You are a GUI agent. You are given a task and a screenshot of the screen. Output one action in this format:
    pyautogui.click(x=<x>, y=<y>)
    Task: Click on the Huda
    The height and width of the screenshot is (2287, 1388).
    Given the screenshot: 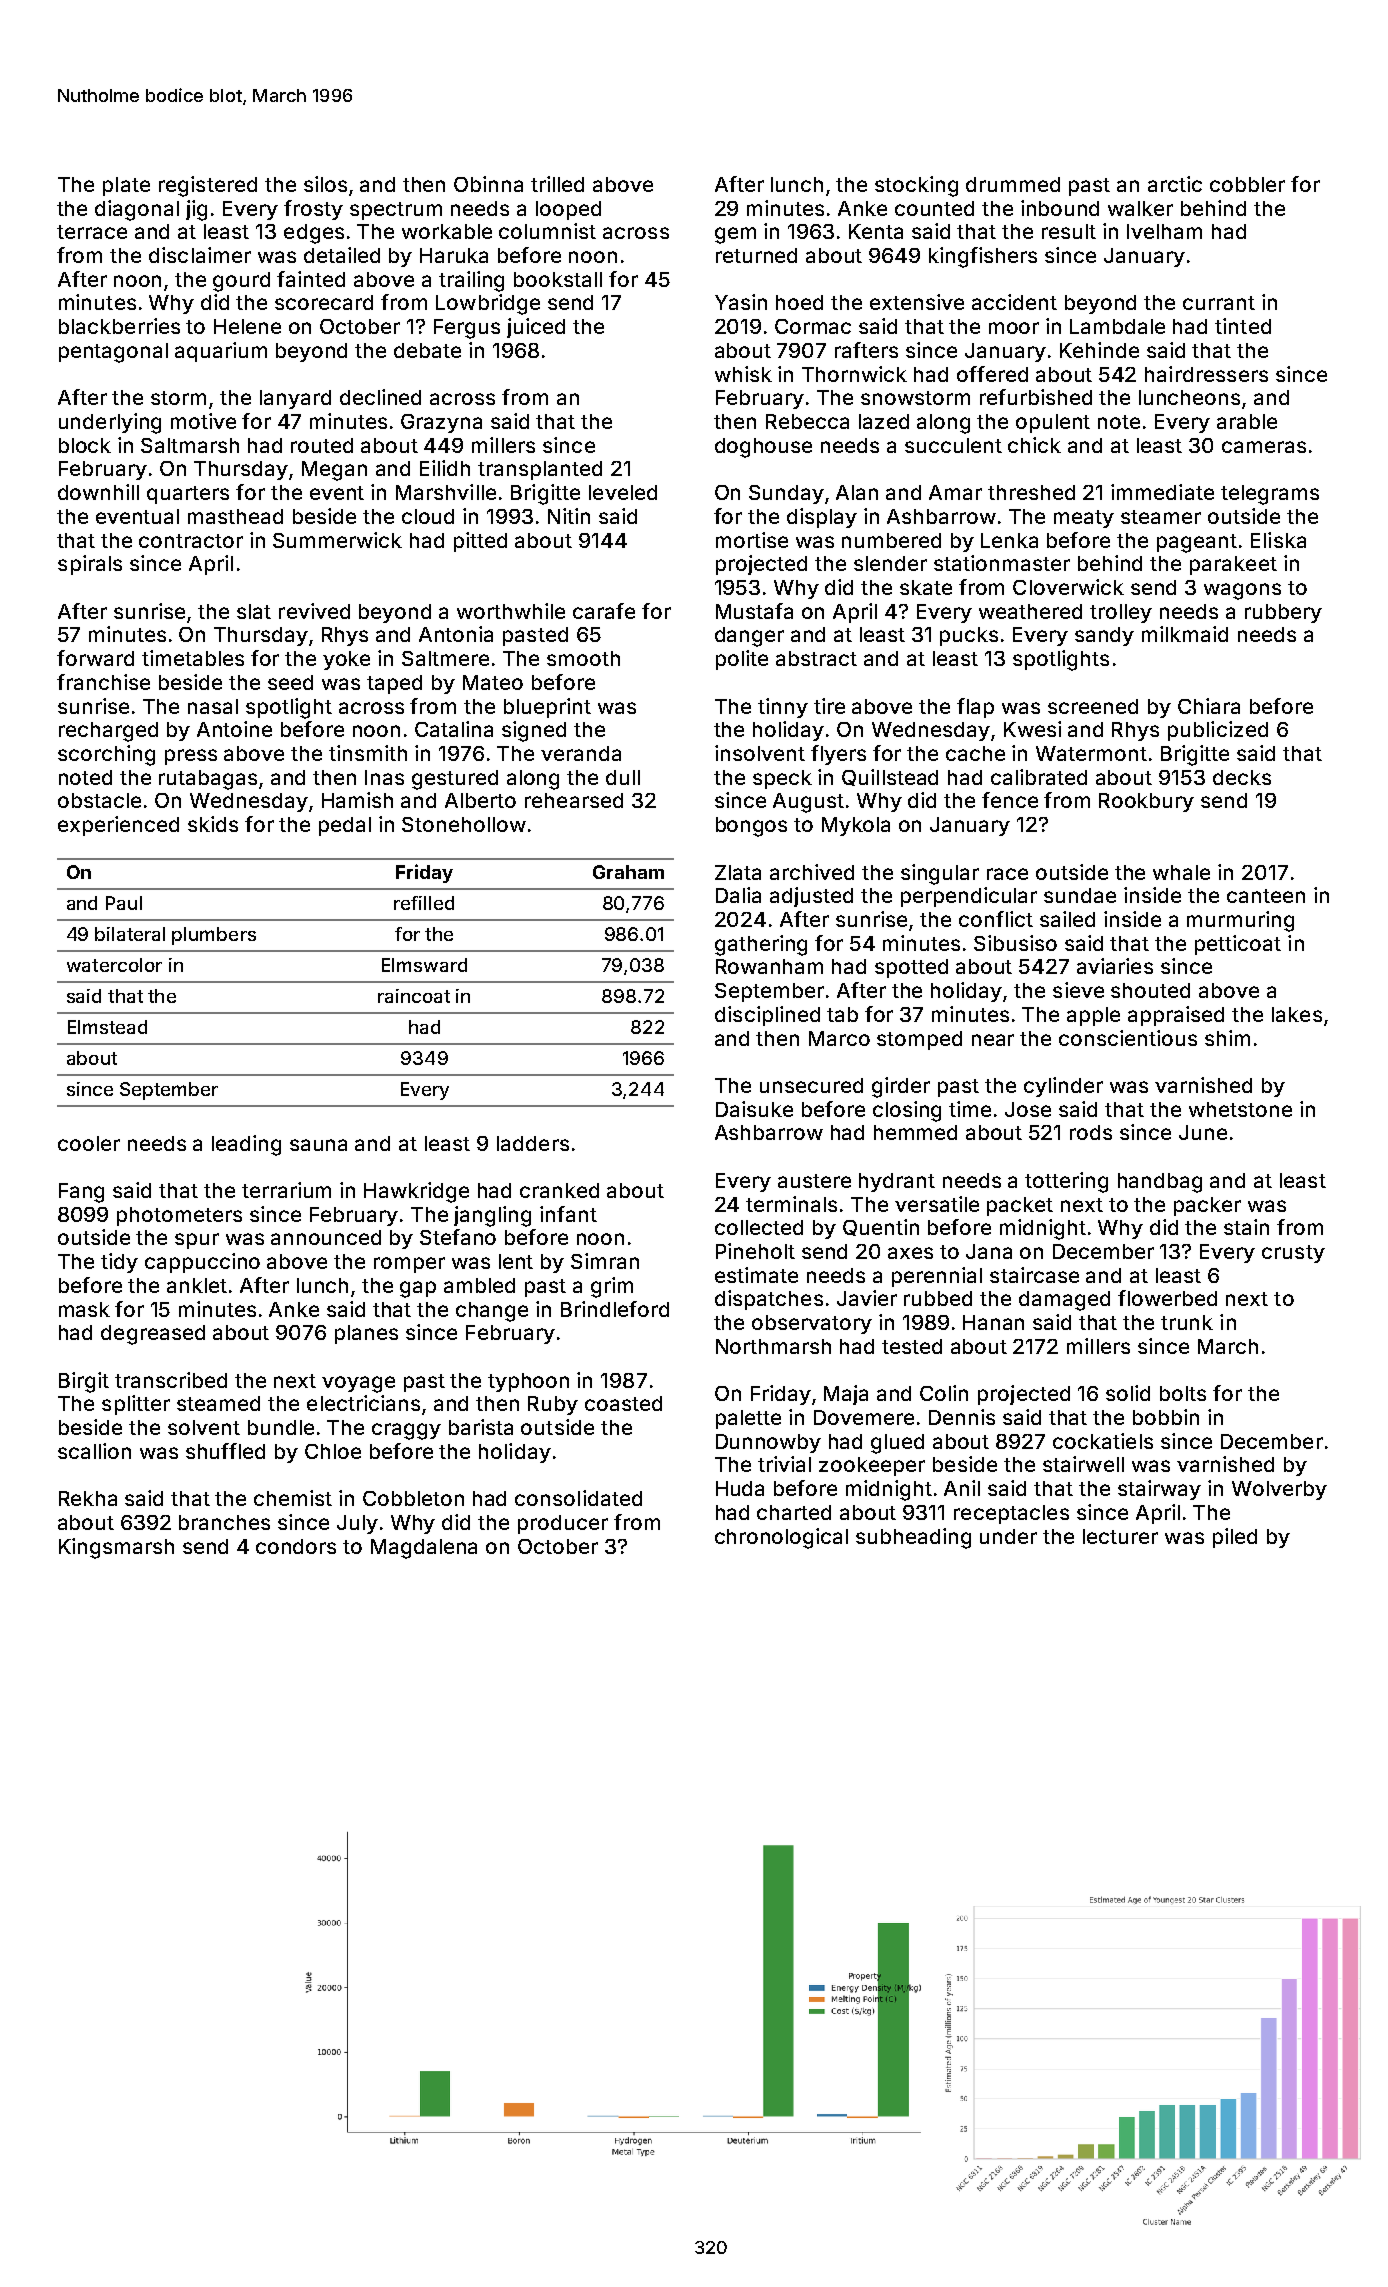 What is the action you would take?
    pyautogui.click(x=740, y=1488)
